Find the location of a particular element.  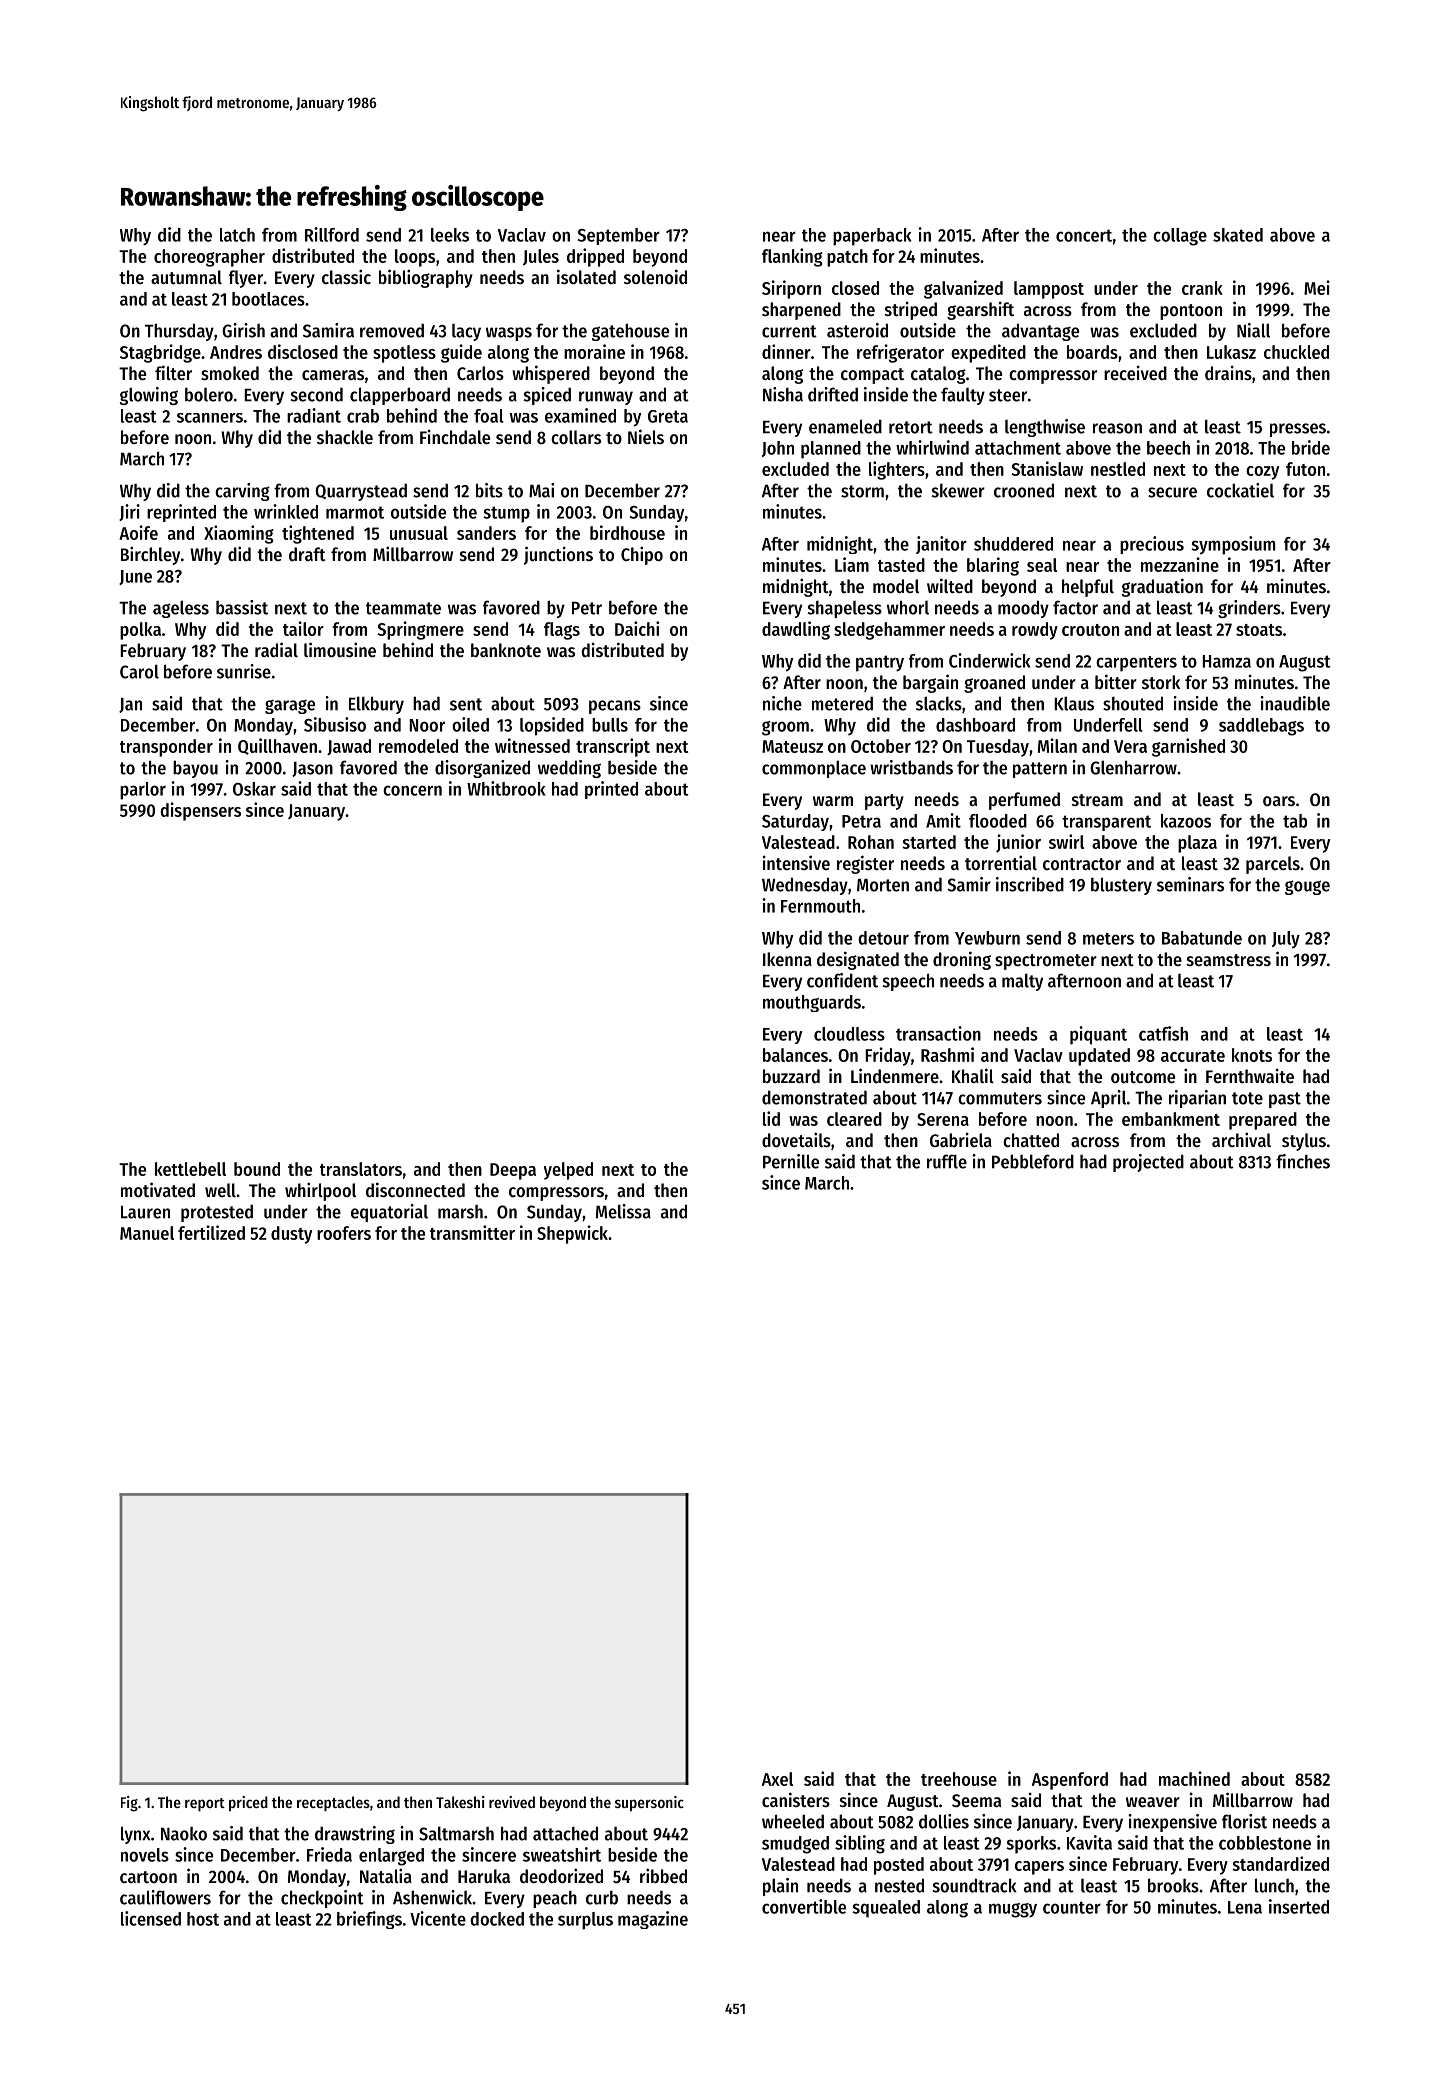

stylus is located at coordinates (1304, 1142).
